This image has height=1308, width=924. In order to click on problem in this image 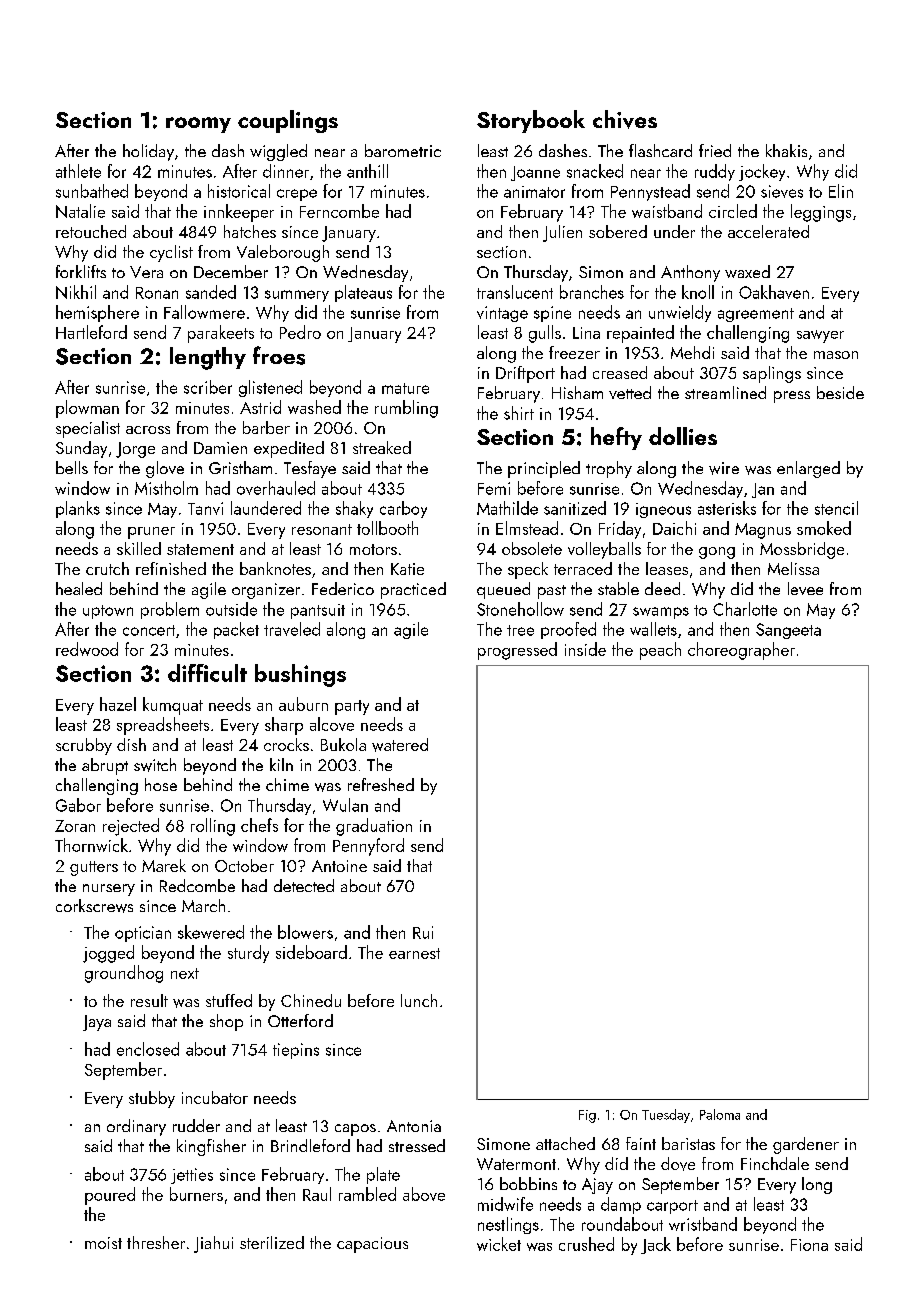, I will do `click(170, 610)`.
